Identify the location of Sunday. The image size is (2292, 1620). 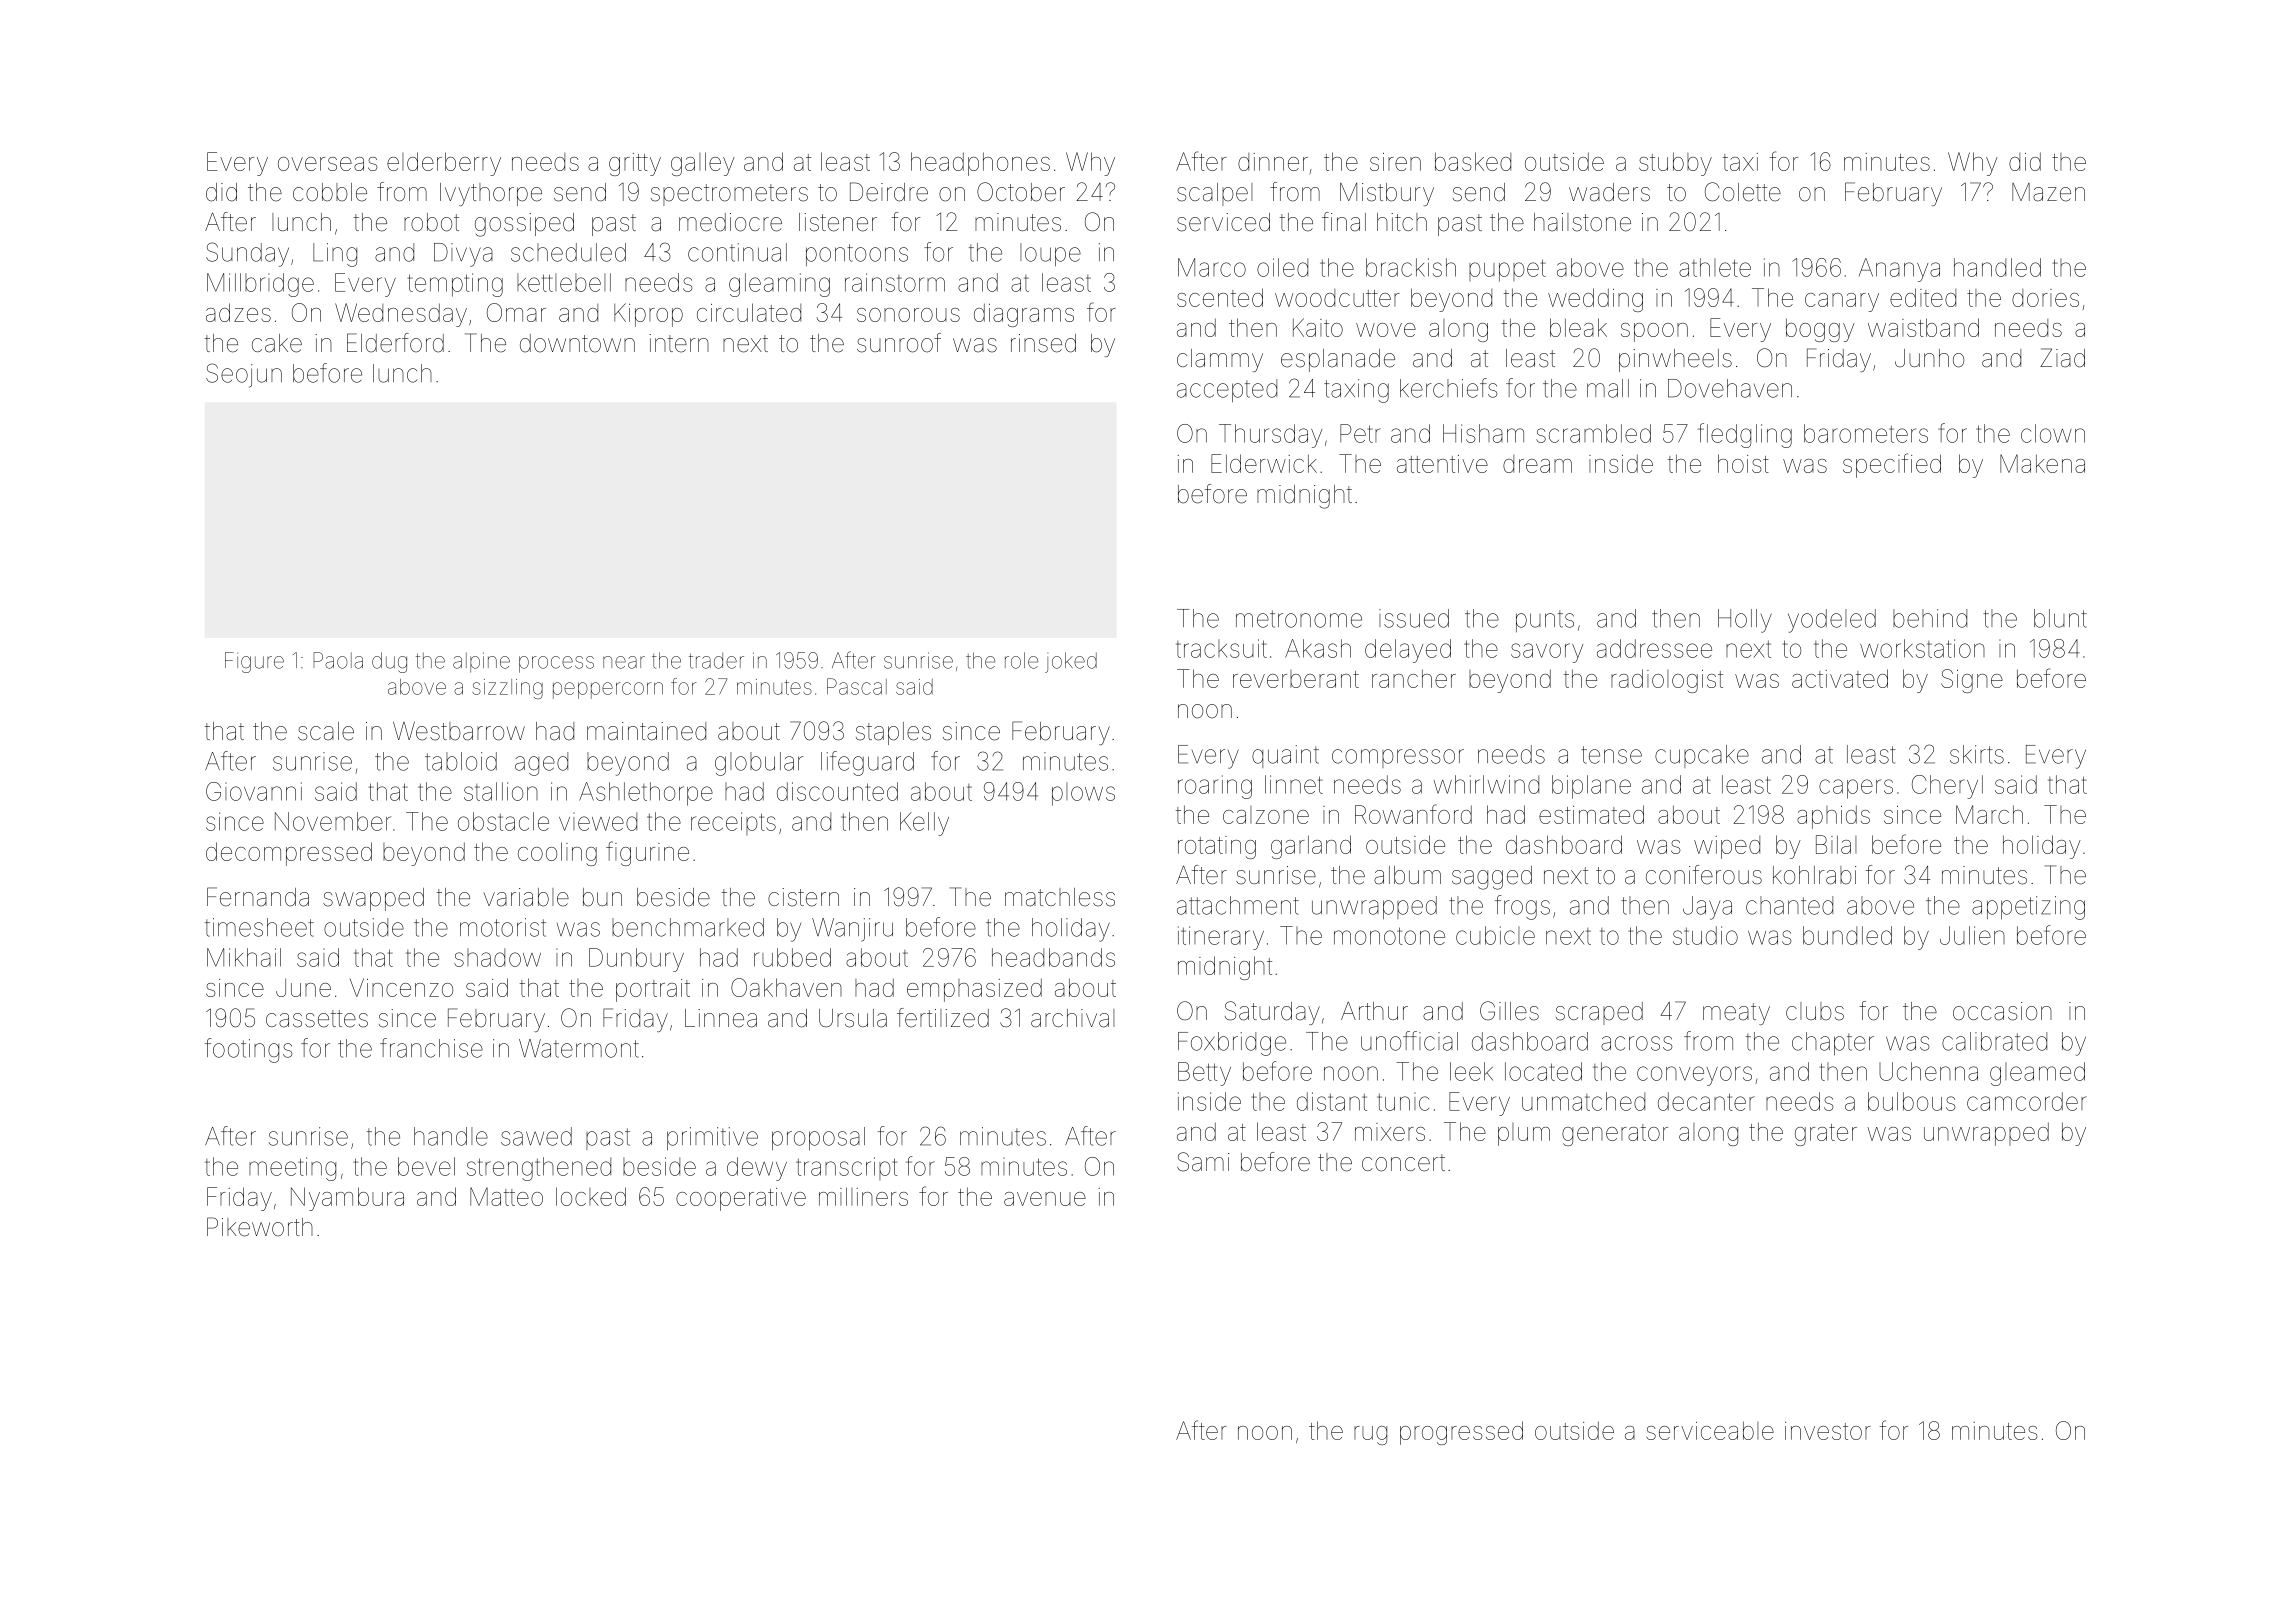
(247, 254).
